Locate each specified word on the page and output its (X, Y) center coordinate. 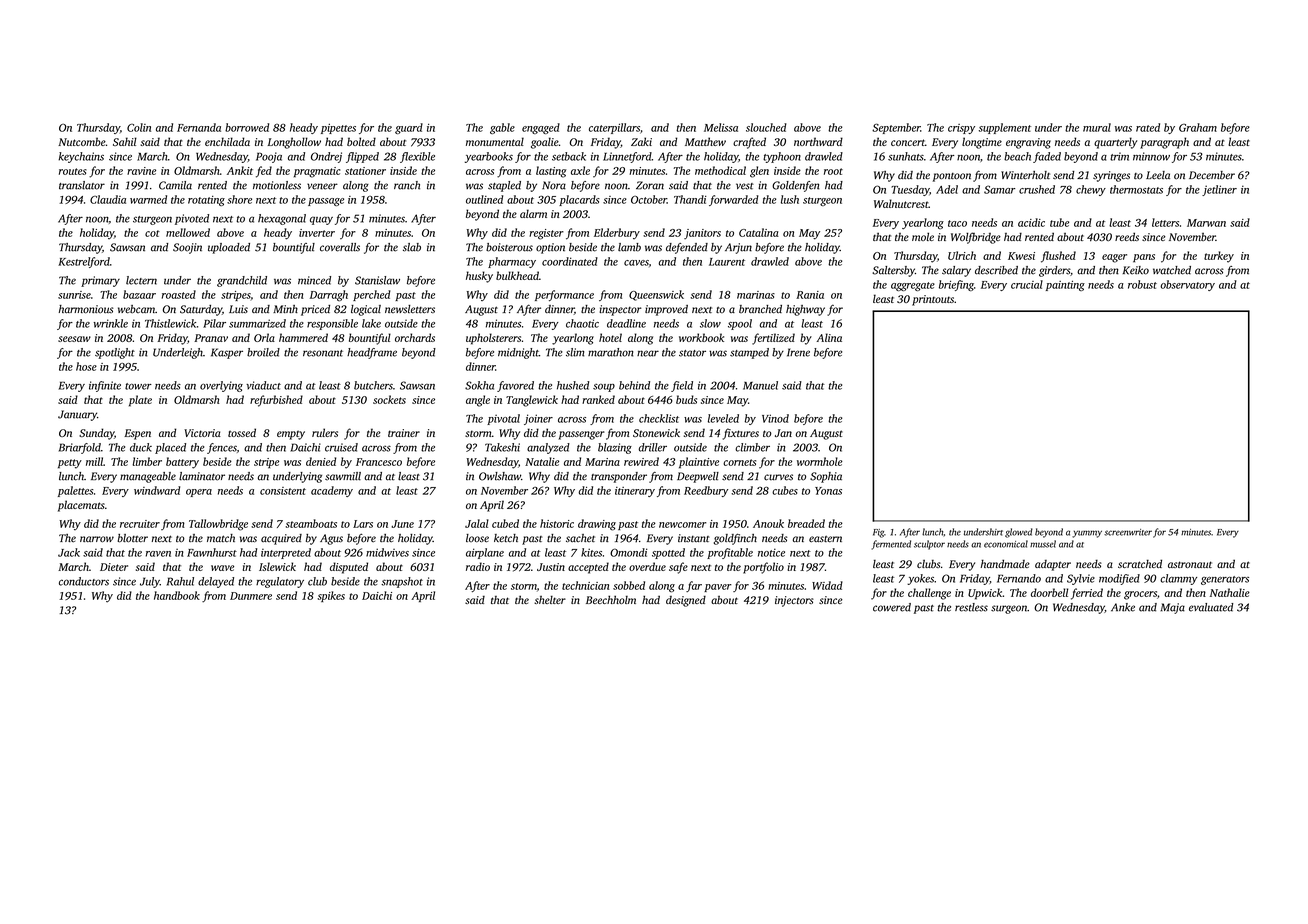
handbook (177, 595)
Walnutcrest (901, 203)
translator (82, 185)
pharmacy (512, 262)
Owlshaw (500, 476)
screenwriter (1128, 532)
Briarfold (80, 448)
